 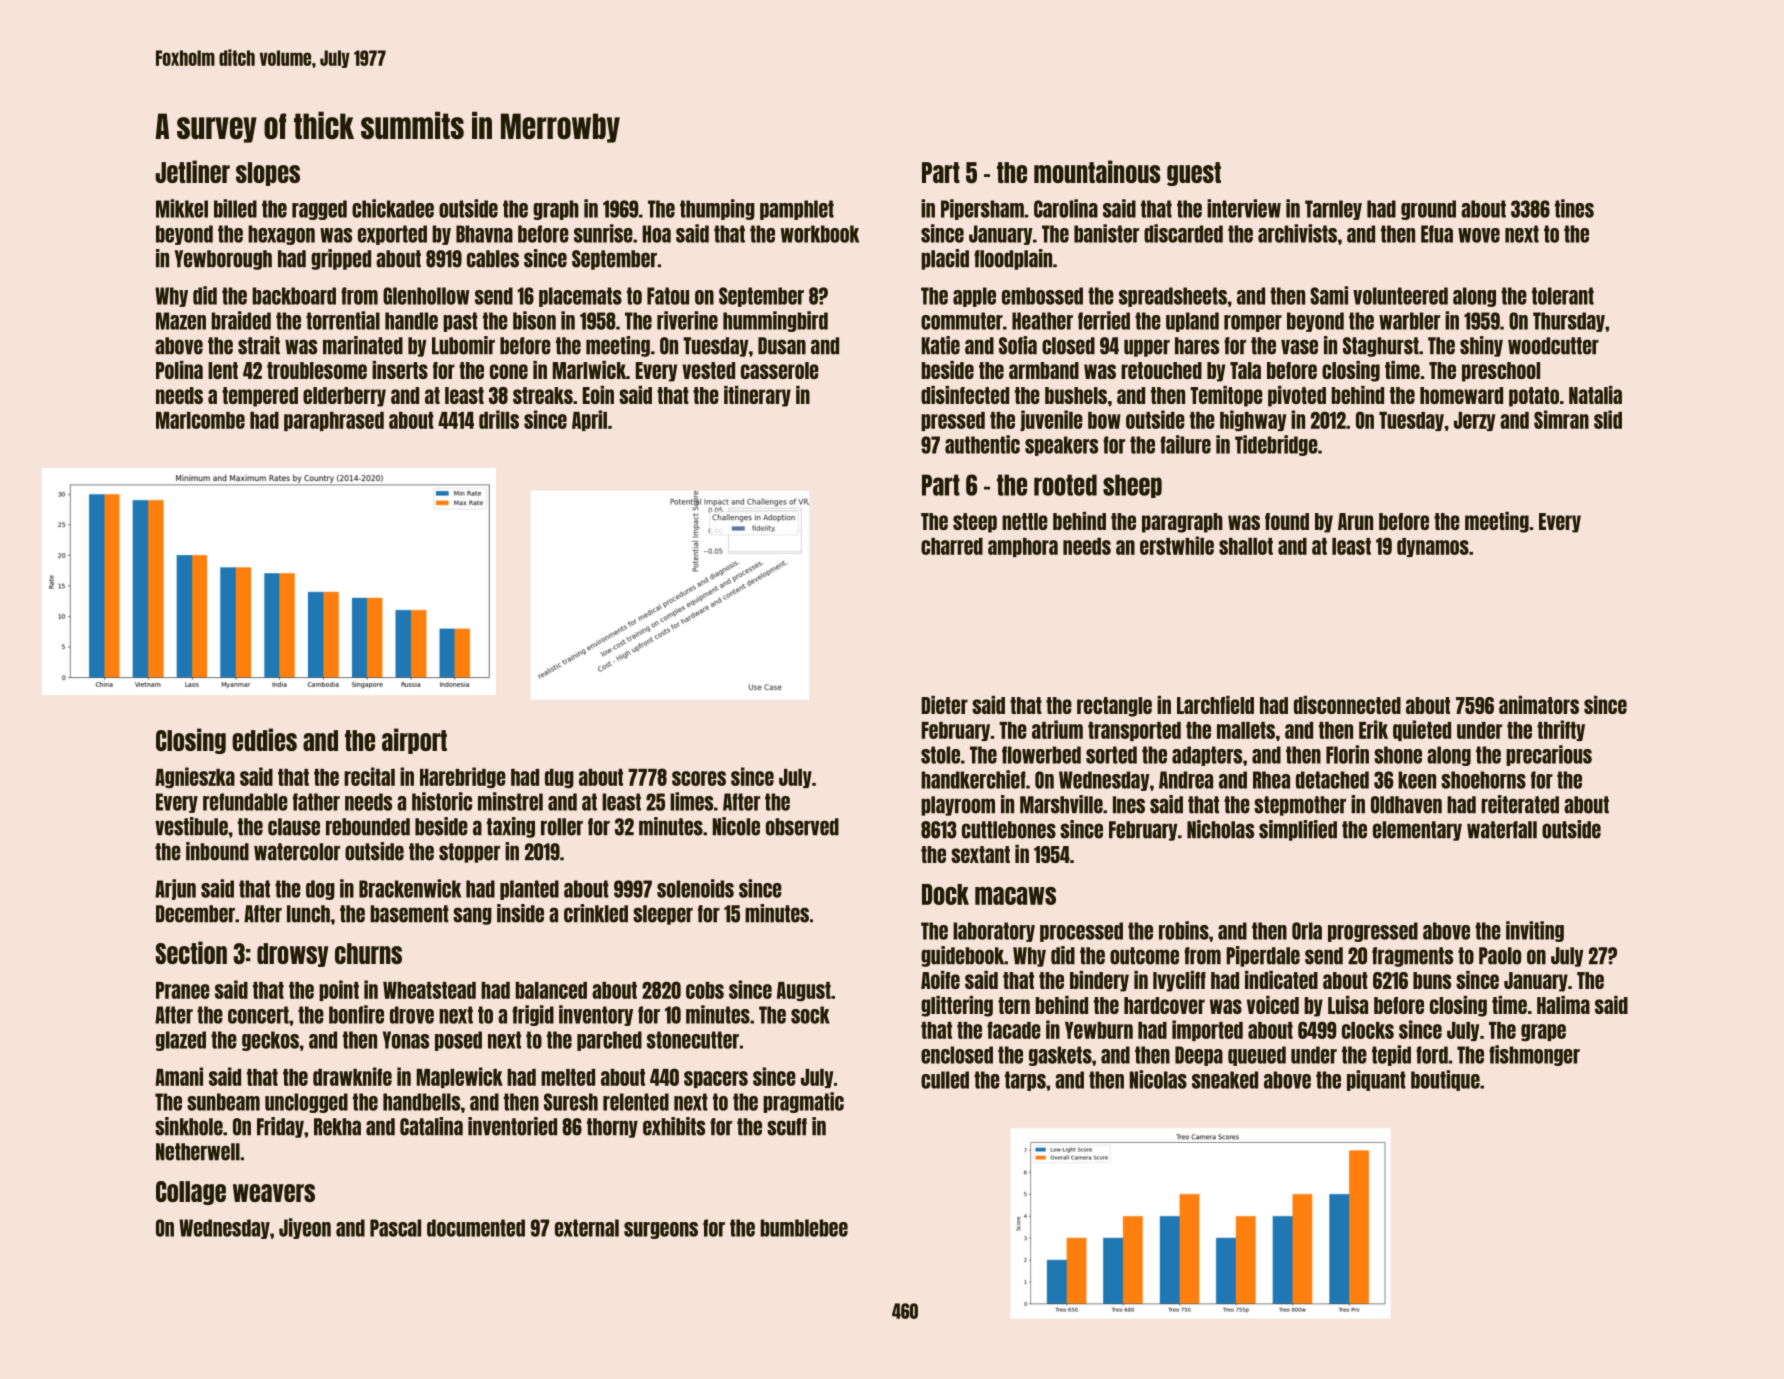 I want to click on commuter, so click(x=962, y=321).
